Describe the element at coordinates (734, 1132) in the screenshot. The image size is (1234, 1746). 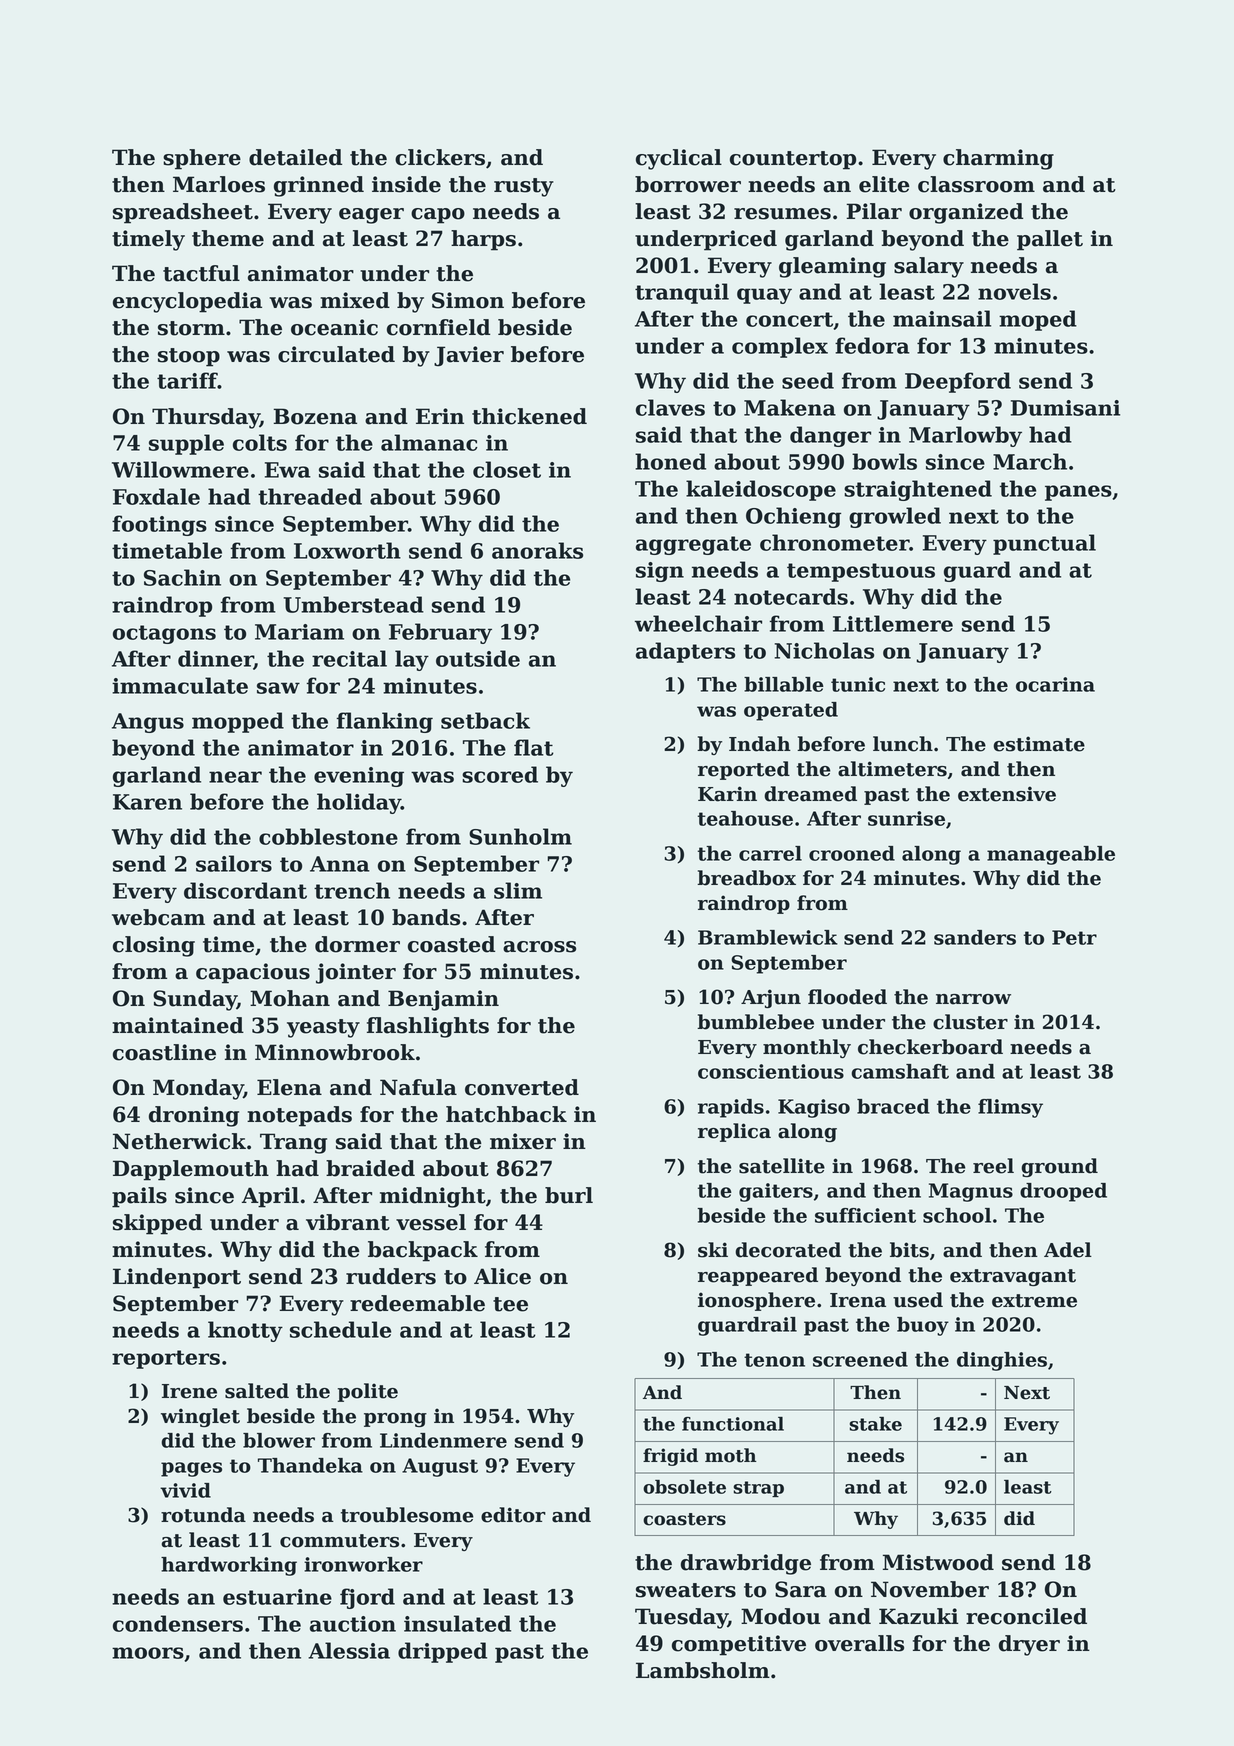
I see `replica` at that location.
